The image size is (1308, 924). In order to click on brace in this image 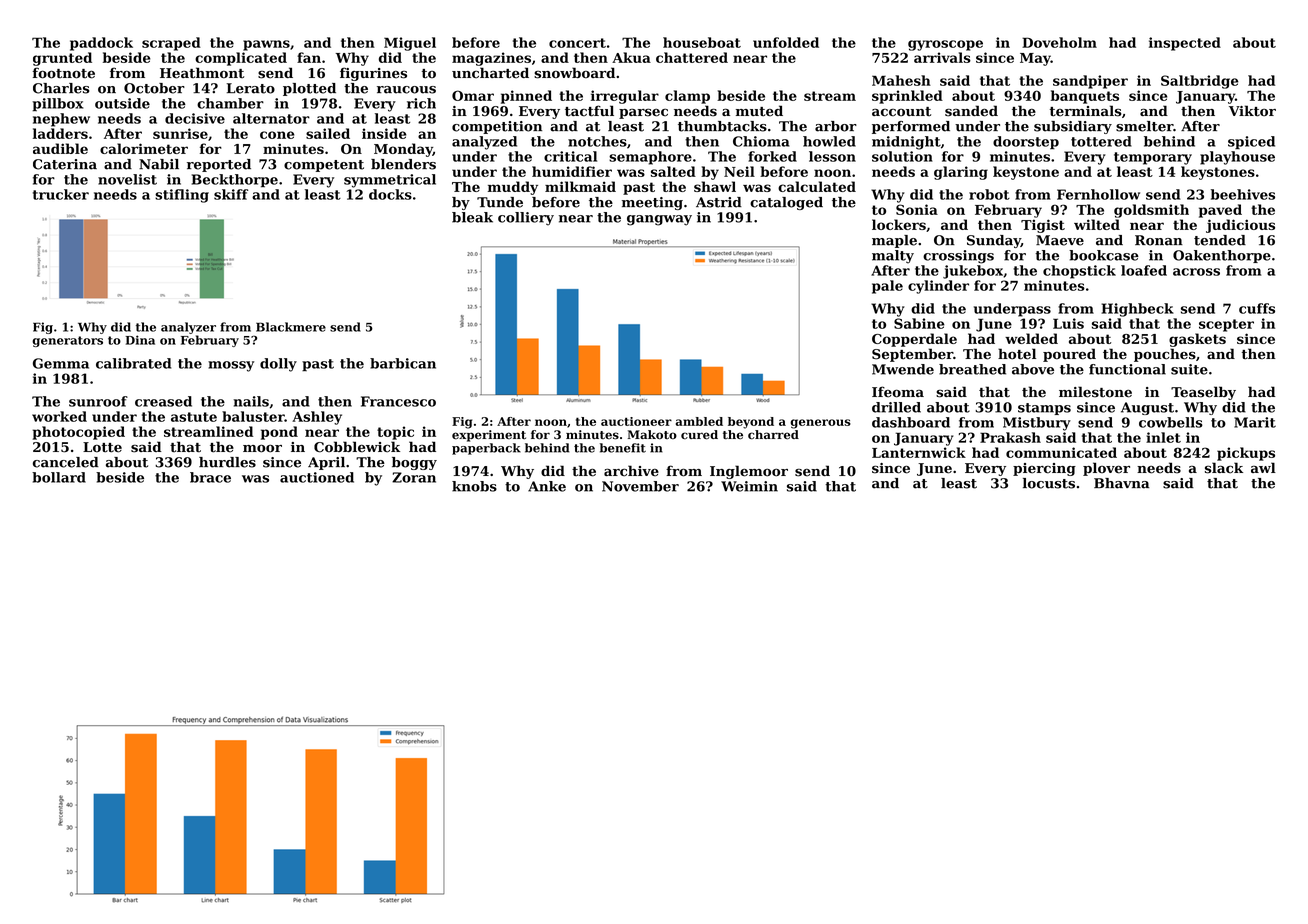, I will do `click(210, 477)`.
